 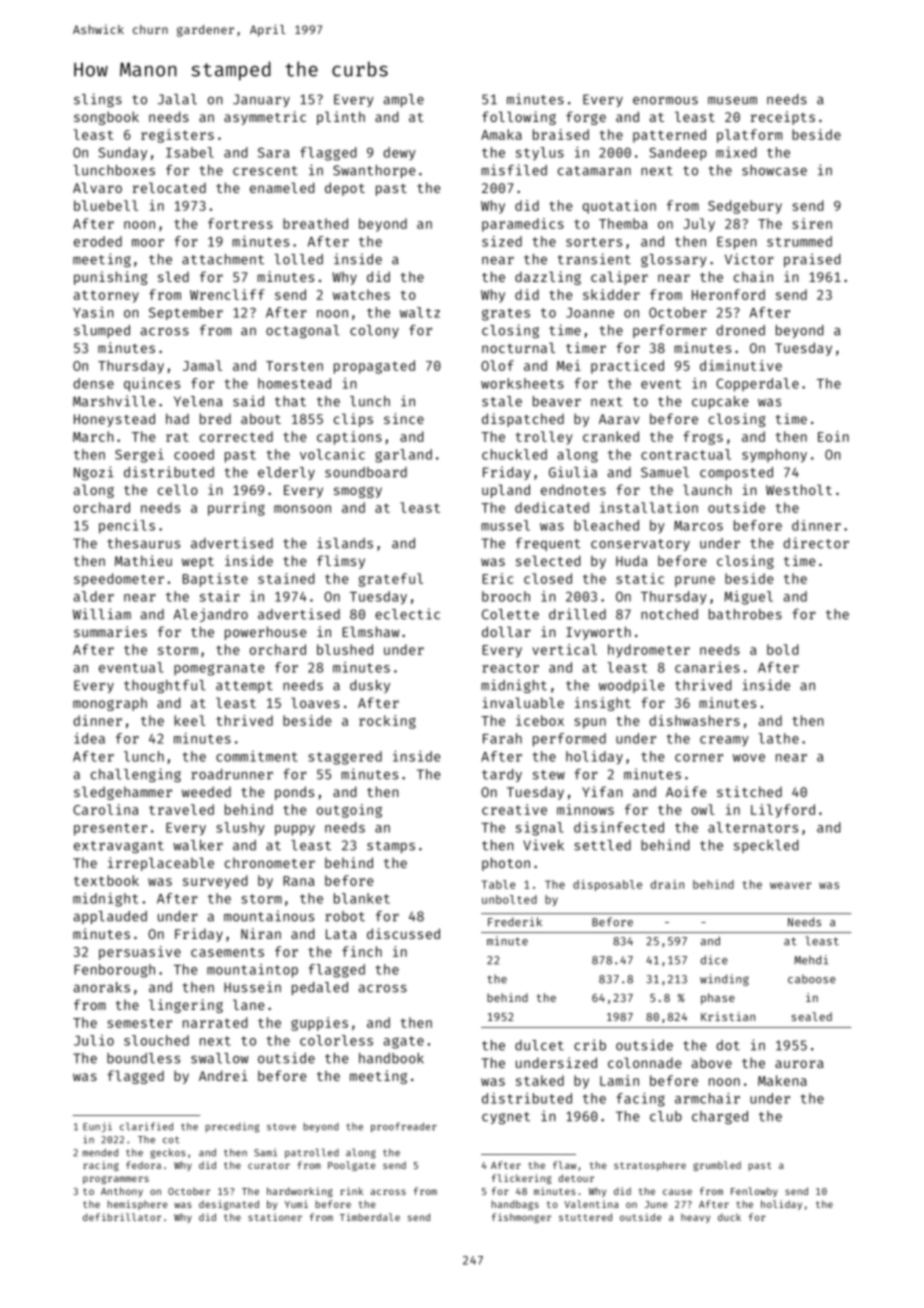 What do you see at coordinates (227, 952) in the image?
I see `casements` at bounding box center [227, 952].
